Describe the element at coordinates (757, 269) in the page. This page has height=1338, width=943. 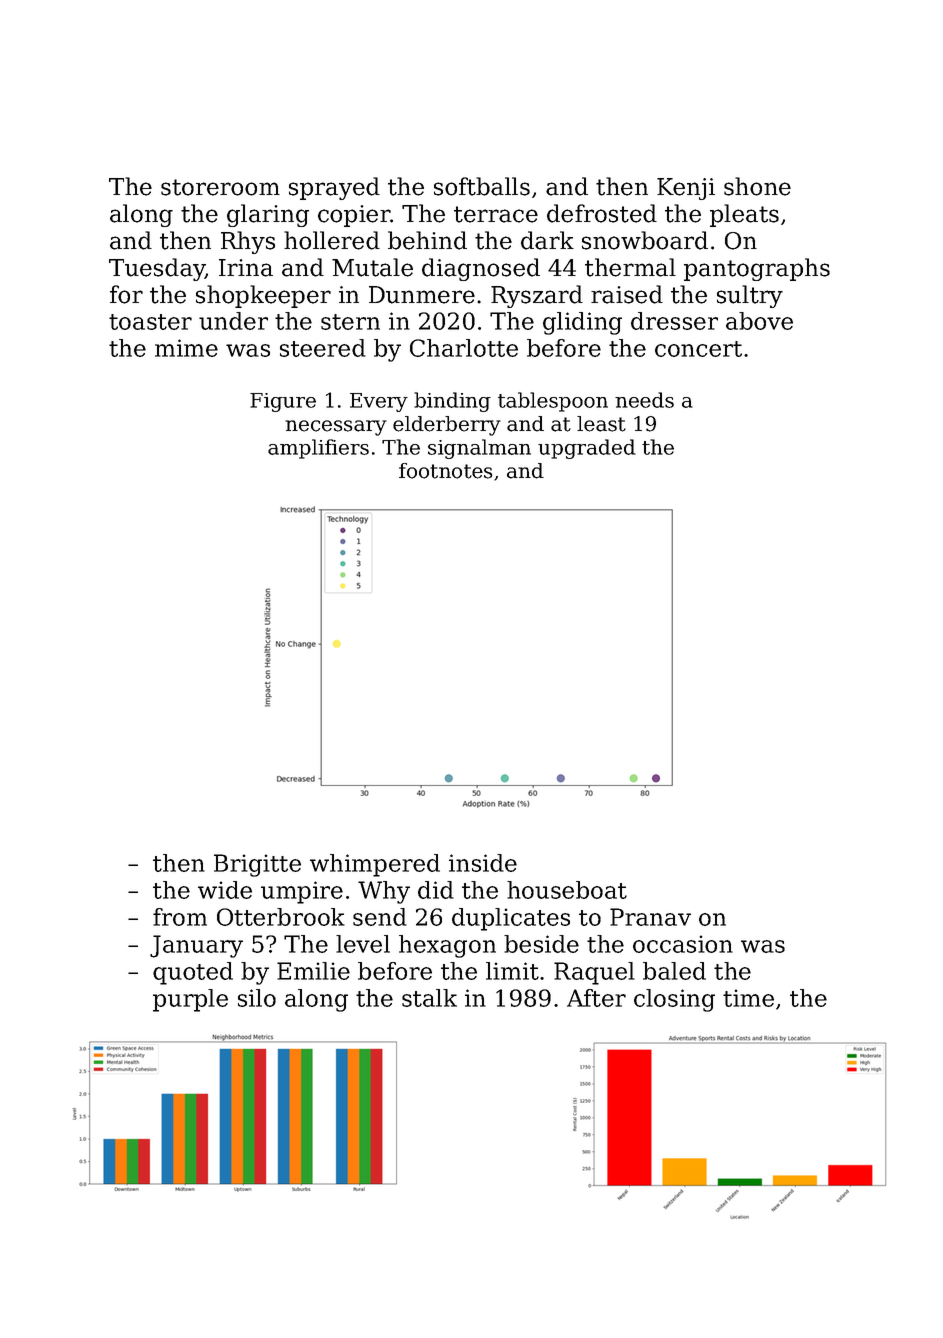
I see `pantographs` at that location.
